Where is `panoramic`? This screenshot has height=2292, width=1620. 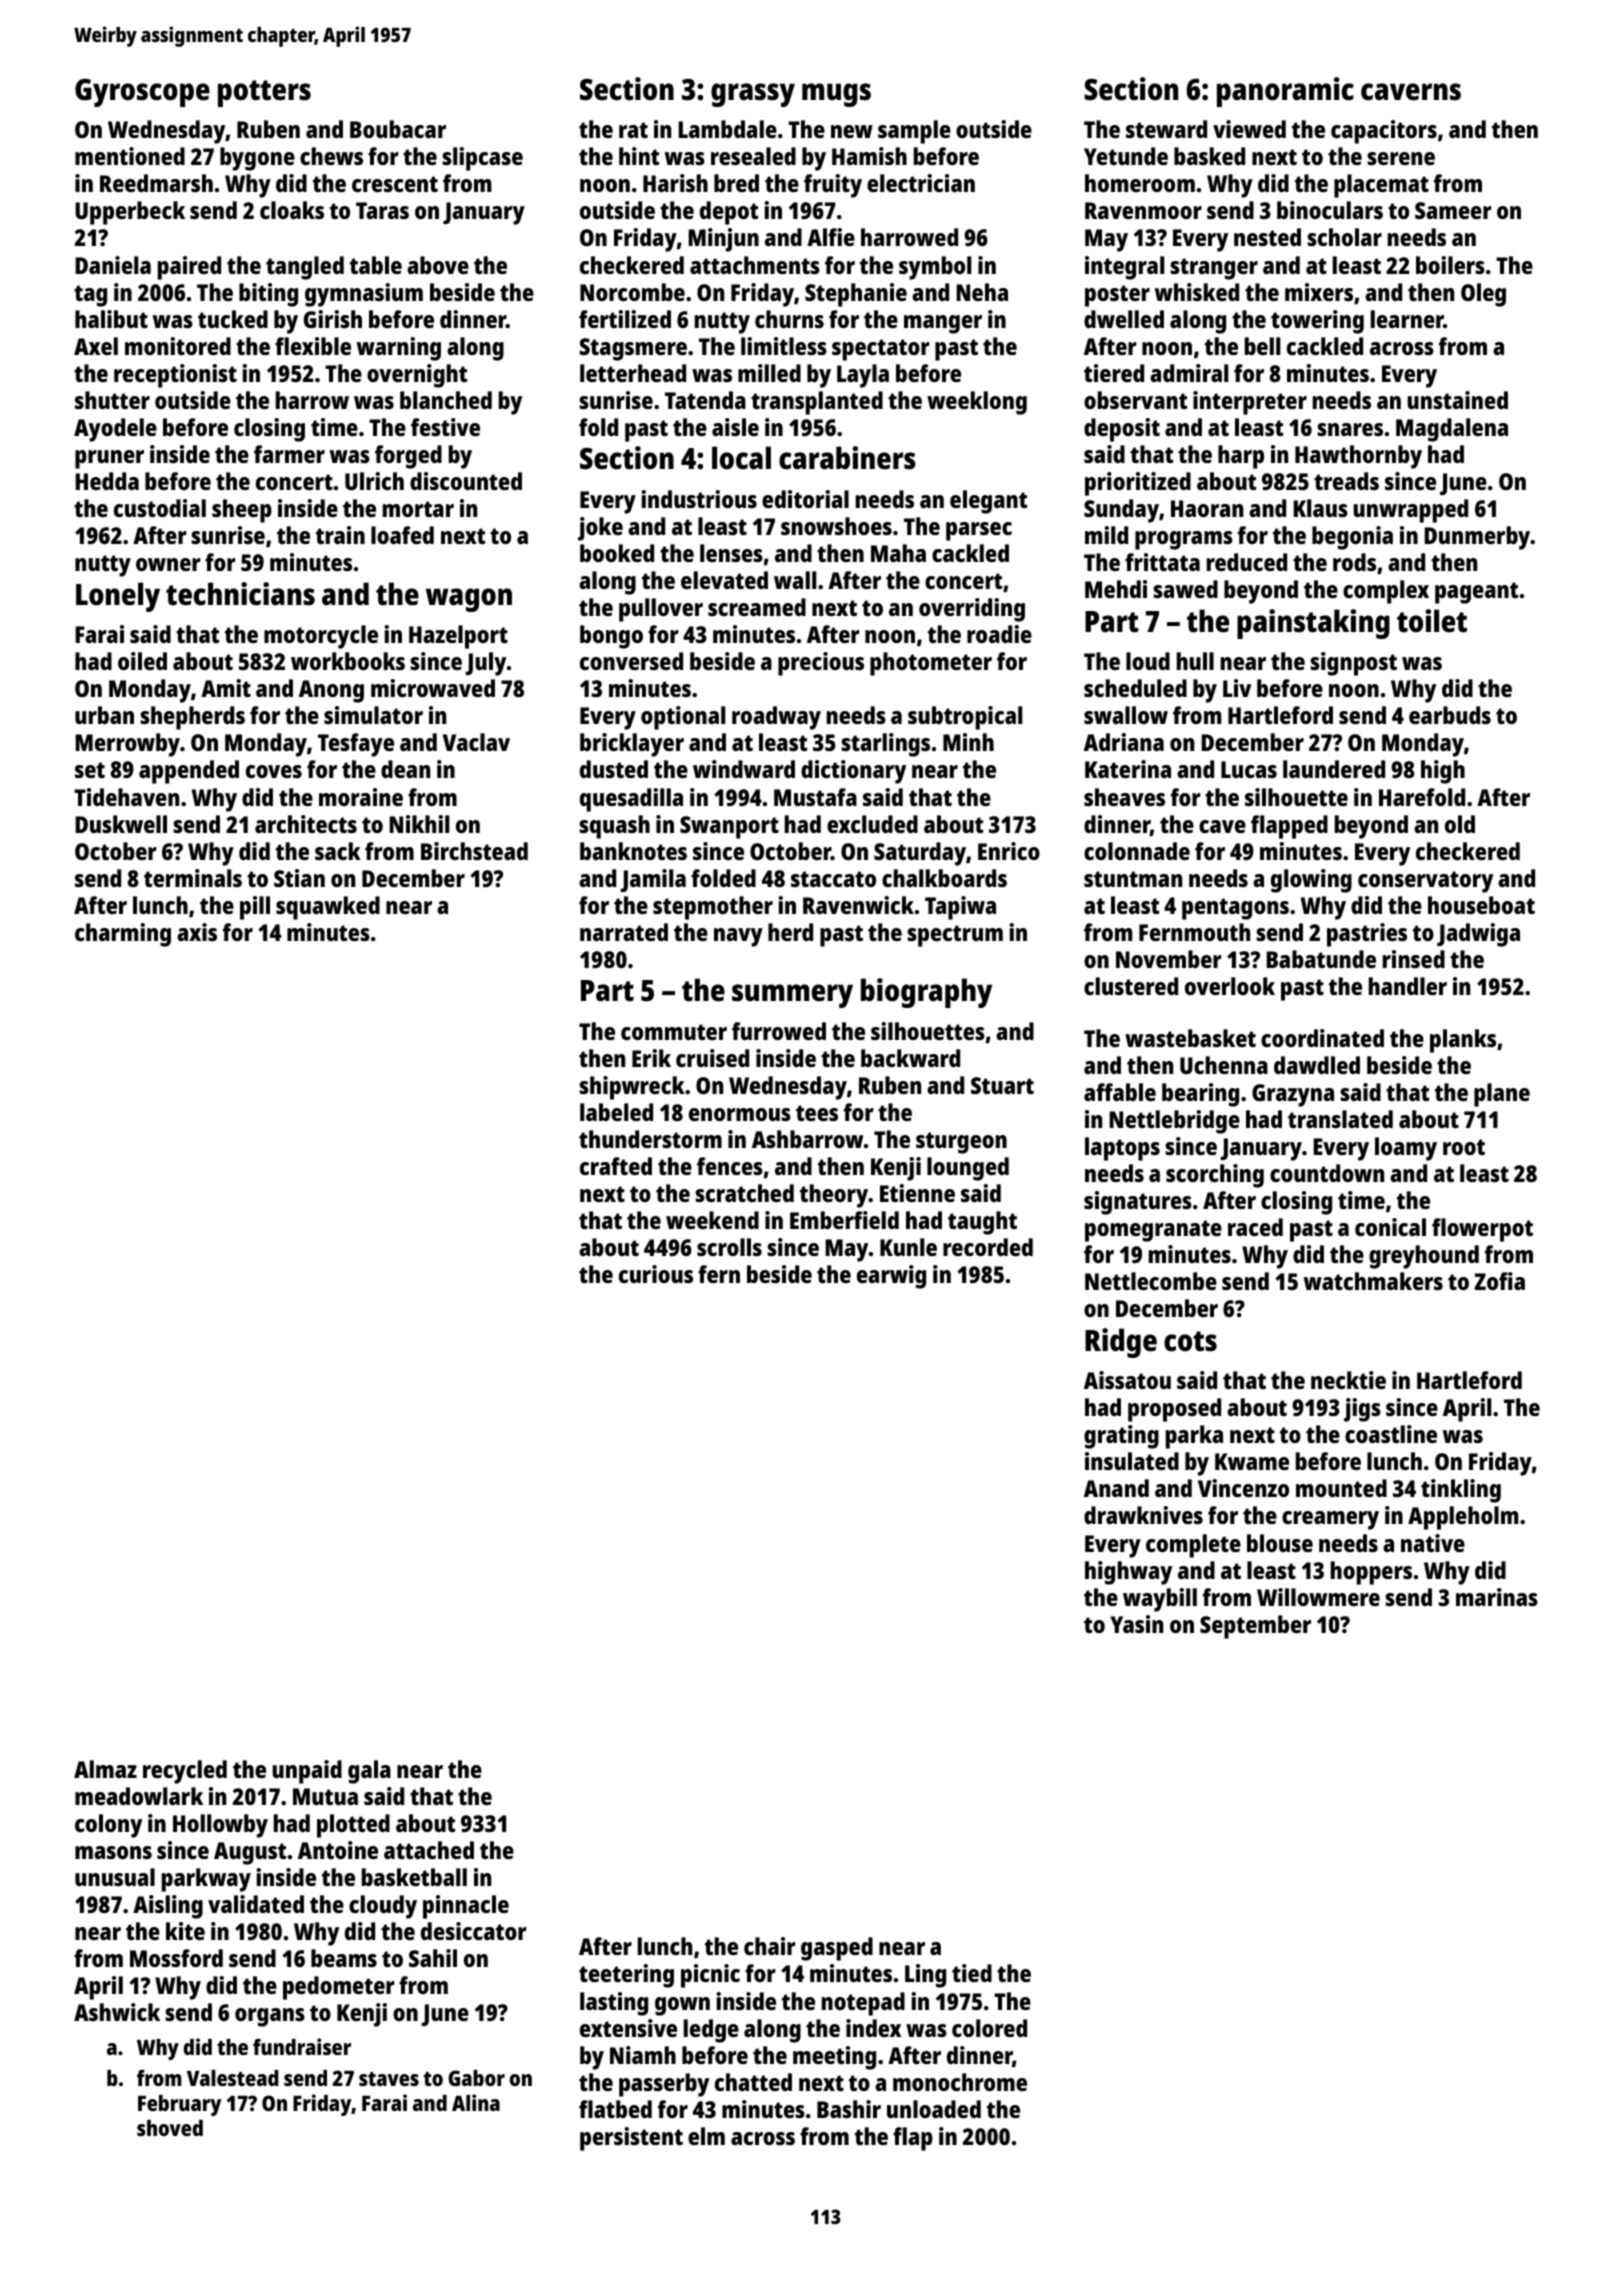
panoramic is located at coordinates (1285, 92).
